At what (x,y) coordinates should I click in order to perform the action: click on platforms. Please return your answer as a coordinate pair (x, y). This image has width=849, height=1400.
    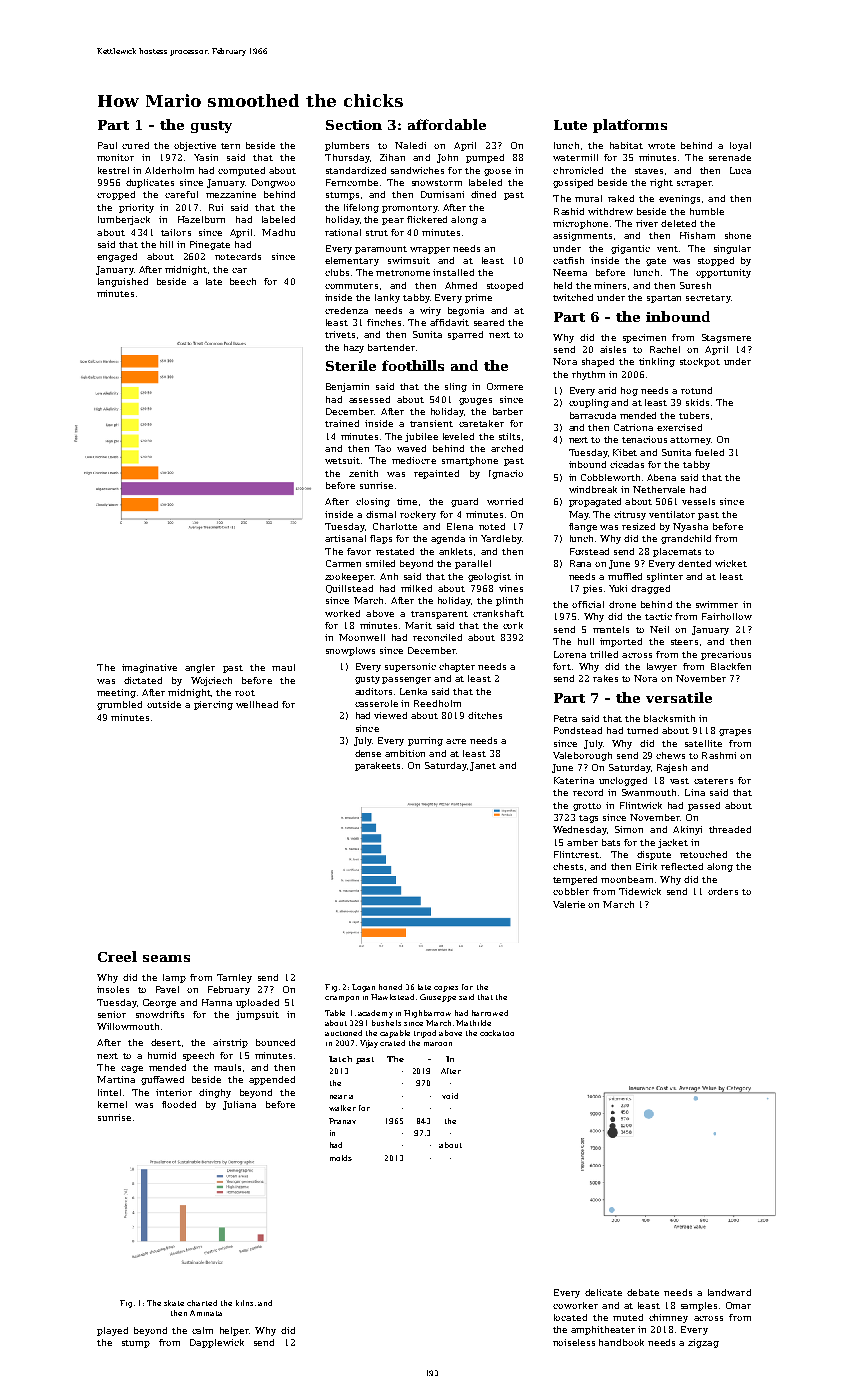
    Looking at the image, I should click on (630, 126).
